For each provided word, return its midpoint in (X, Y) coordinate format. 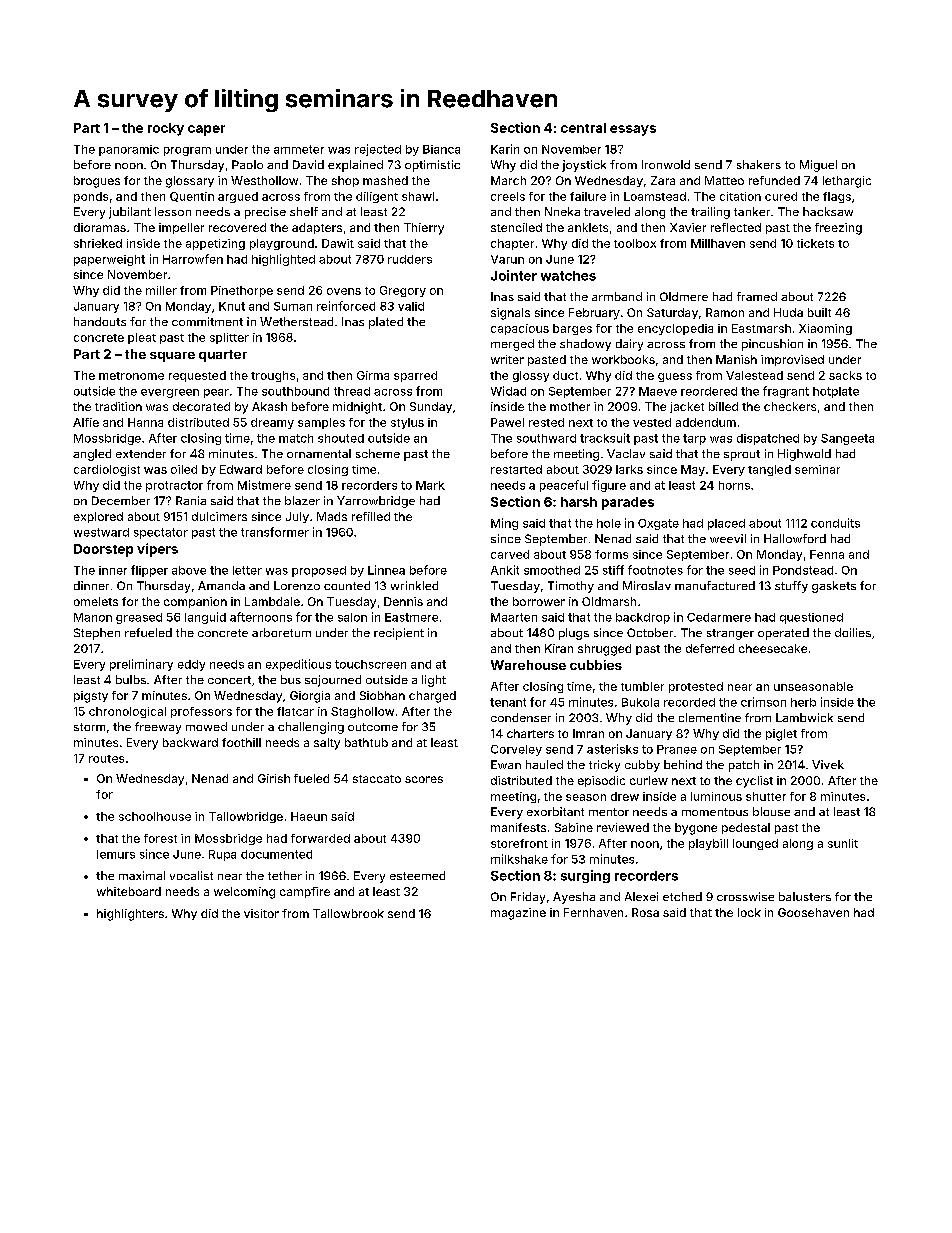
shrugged (604, 650)
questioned (811, 618)
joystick (584, 166)
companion (195, 602)
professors (201, 712)
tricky (604, 766)
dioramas (100, 227)
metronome (131, 376)
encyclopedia (675, 329)
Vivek (828, 764)
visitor (261, 913)
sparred (415, 376)
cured (781, 196)
